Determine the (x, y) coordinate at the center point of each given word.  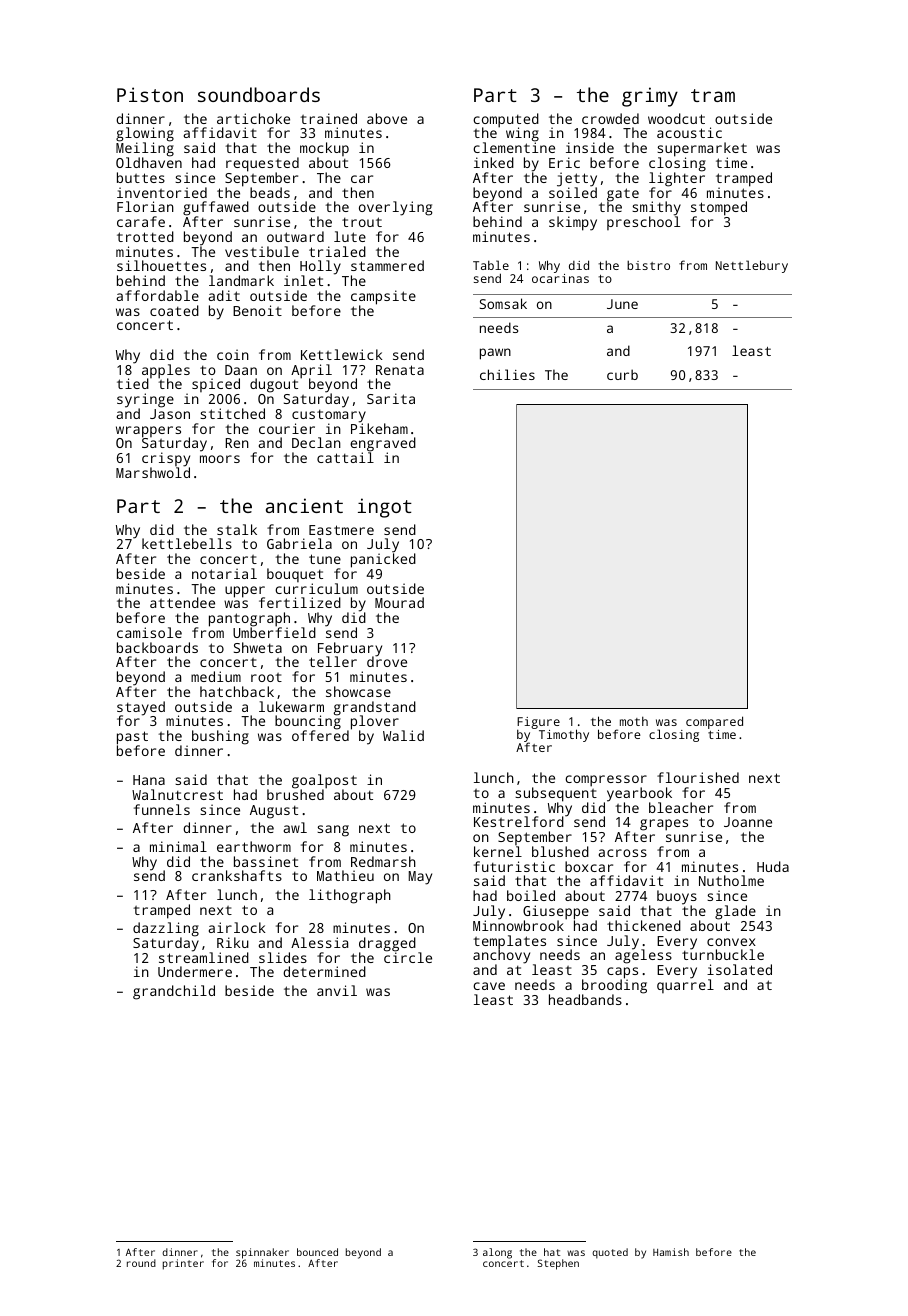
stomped (719, 209)
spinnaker (262, 1253)
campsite (383, 297)
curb (622, 374)
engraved (383, 445)
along (497, 1253)
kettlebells (187, 544)
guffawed (216, 209)
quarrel (685, 986)
